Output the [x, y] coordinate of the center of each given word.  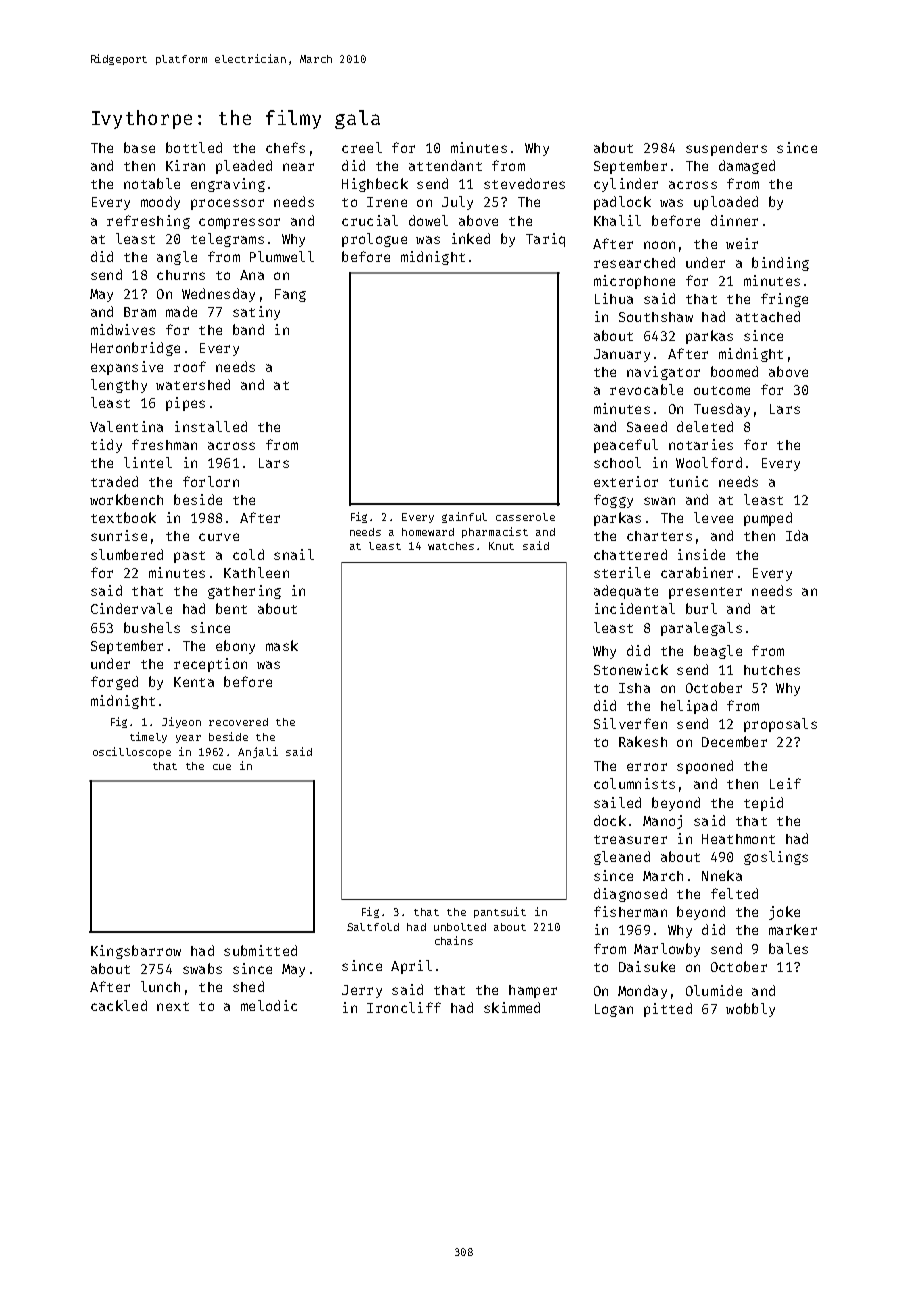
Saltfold [373, 927]
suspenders [726, 149]
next [173, 1006]
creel [362, 147]
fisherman [630, 911]
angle [177, 258]
